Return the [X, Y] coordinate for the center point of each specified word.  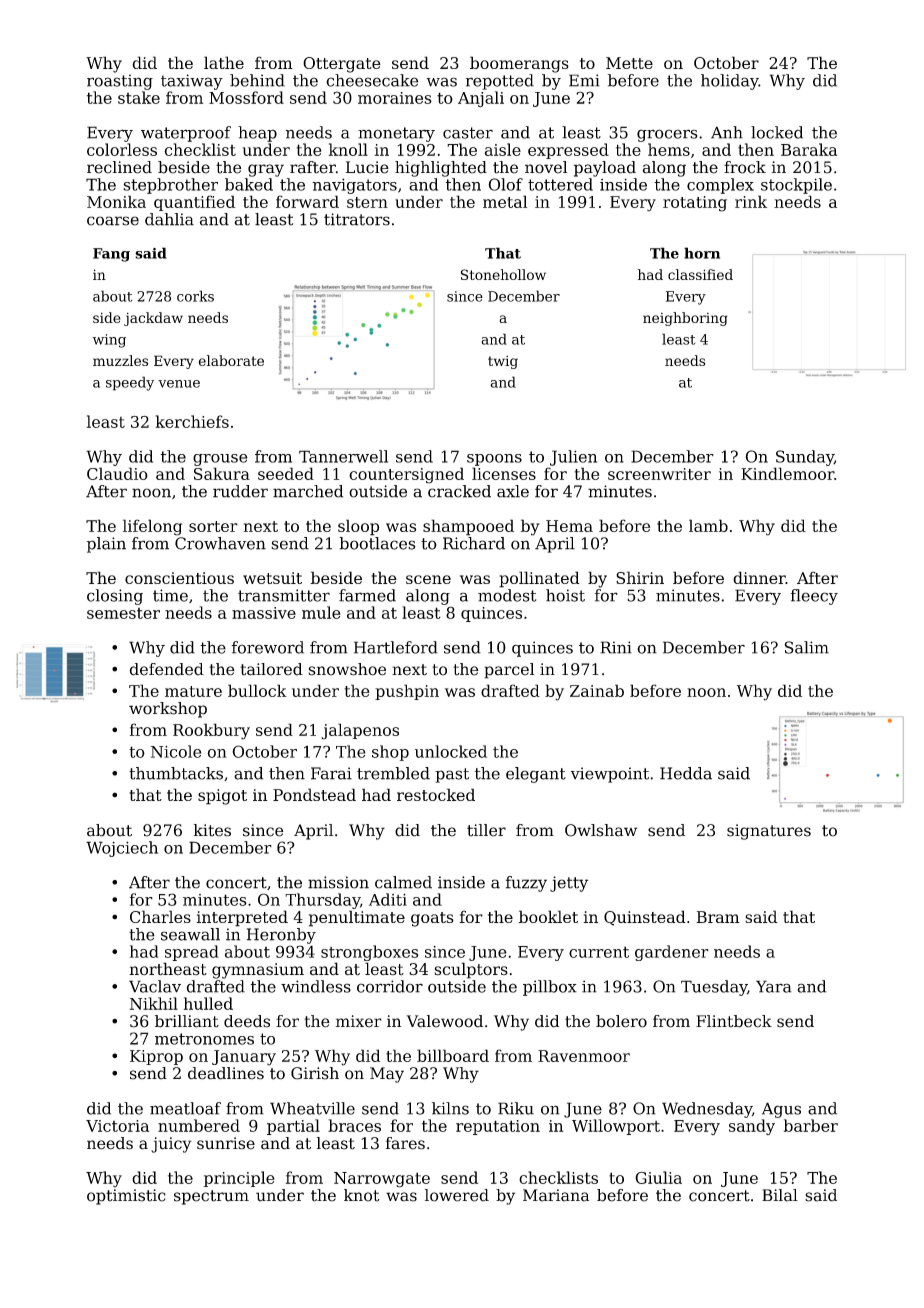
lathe [224, 62]
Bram [718, 917]
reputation [498, 1127]
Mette [629, 63]
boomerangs [519, 64]
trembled [393, 773]
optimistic [126, 1197]
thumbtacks [176, 773]
